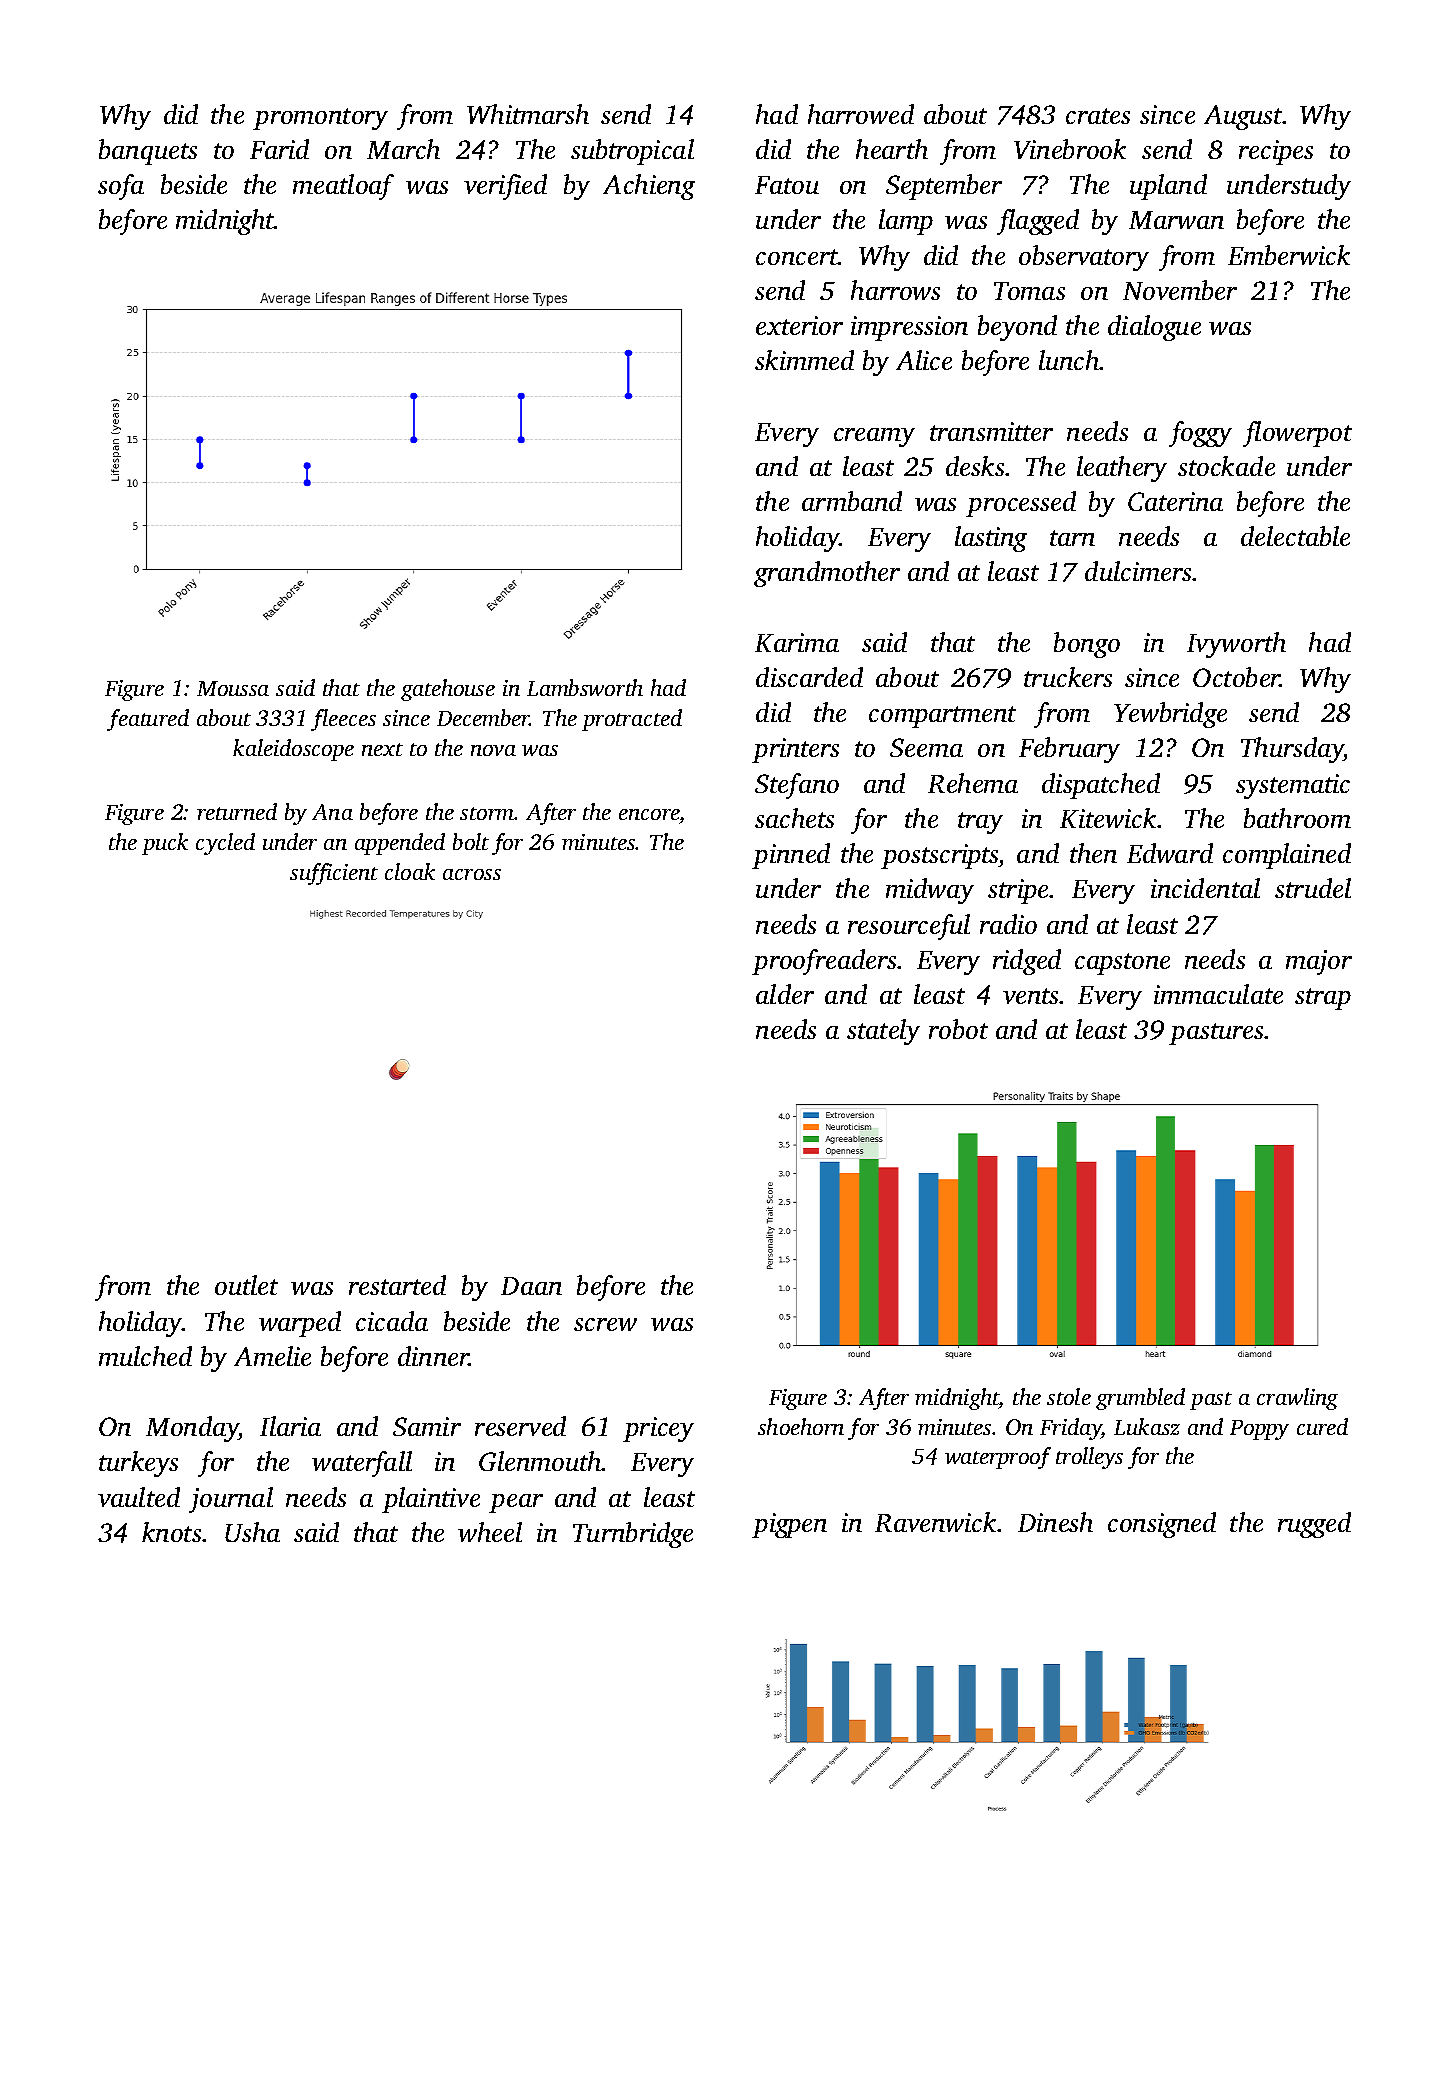  What do you see at coordinates (1098, 116) in the screenshot?
I see `crates` at bounding box center [1098, 116].
